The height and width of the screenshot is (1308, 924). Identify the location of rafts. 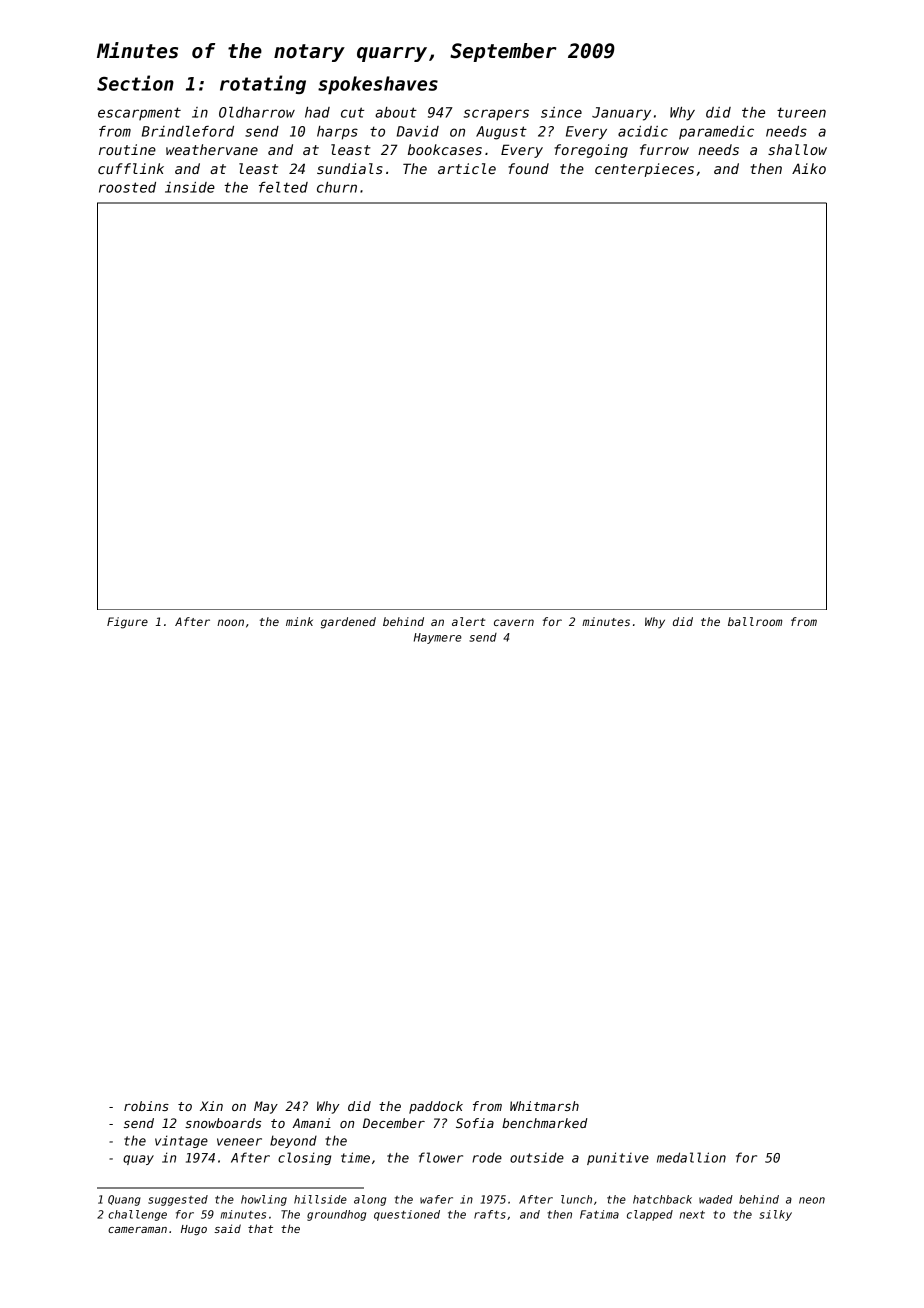
(490, 1214).
